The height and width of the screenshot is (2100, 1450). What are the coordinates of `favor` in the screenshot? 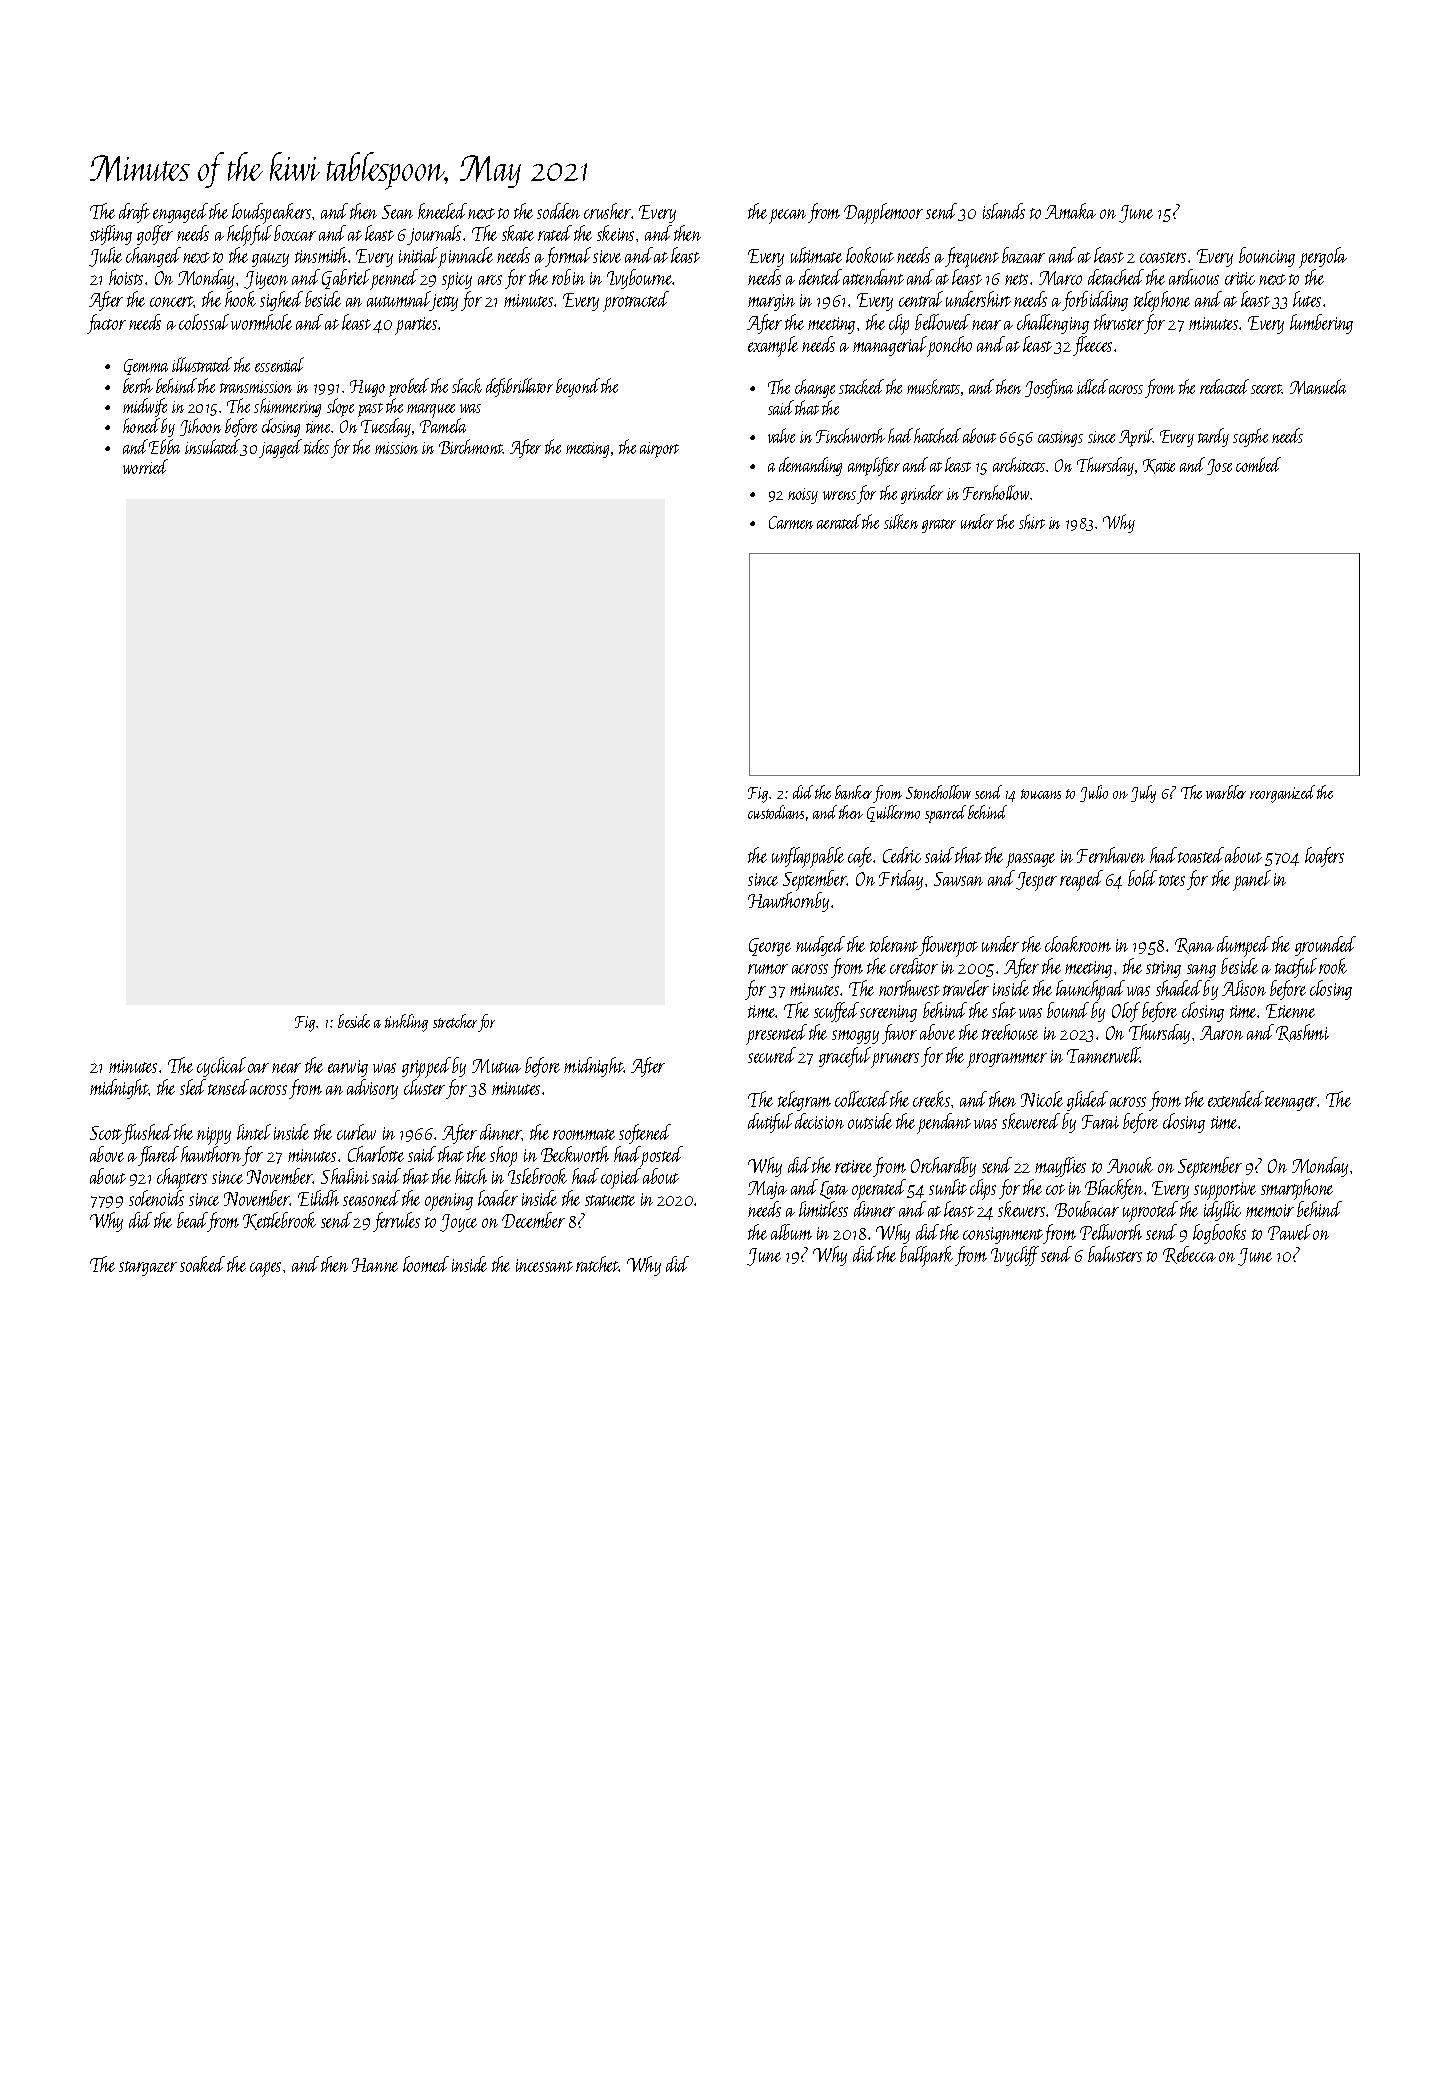 It's located at (899, 1034).
